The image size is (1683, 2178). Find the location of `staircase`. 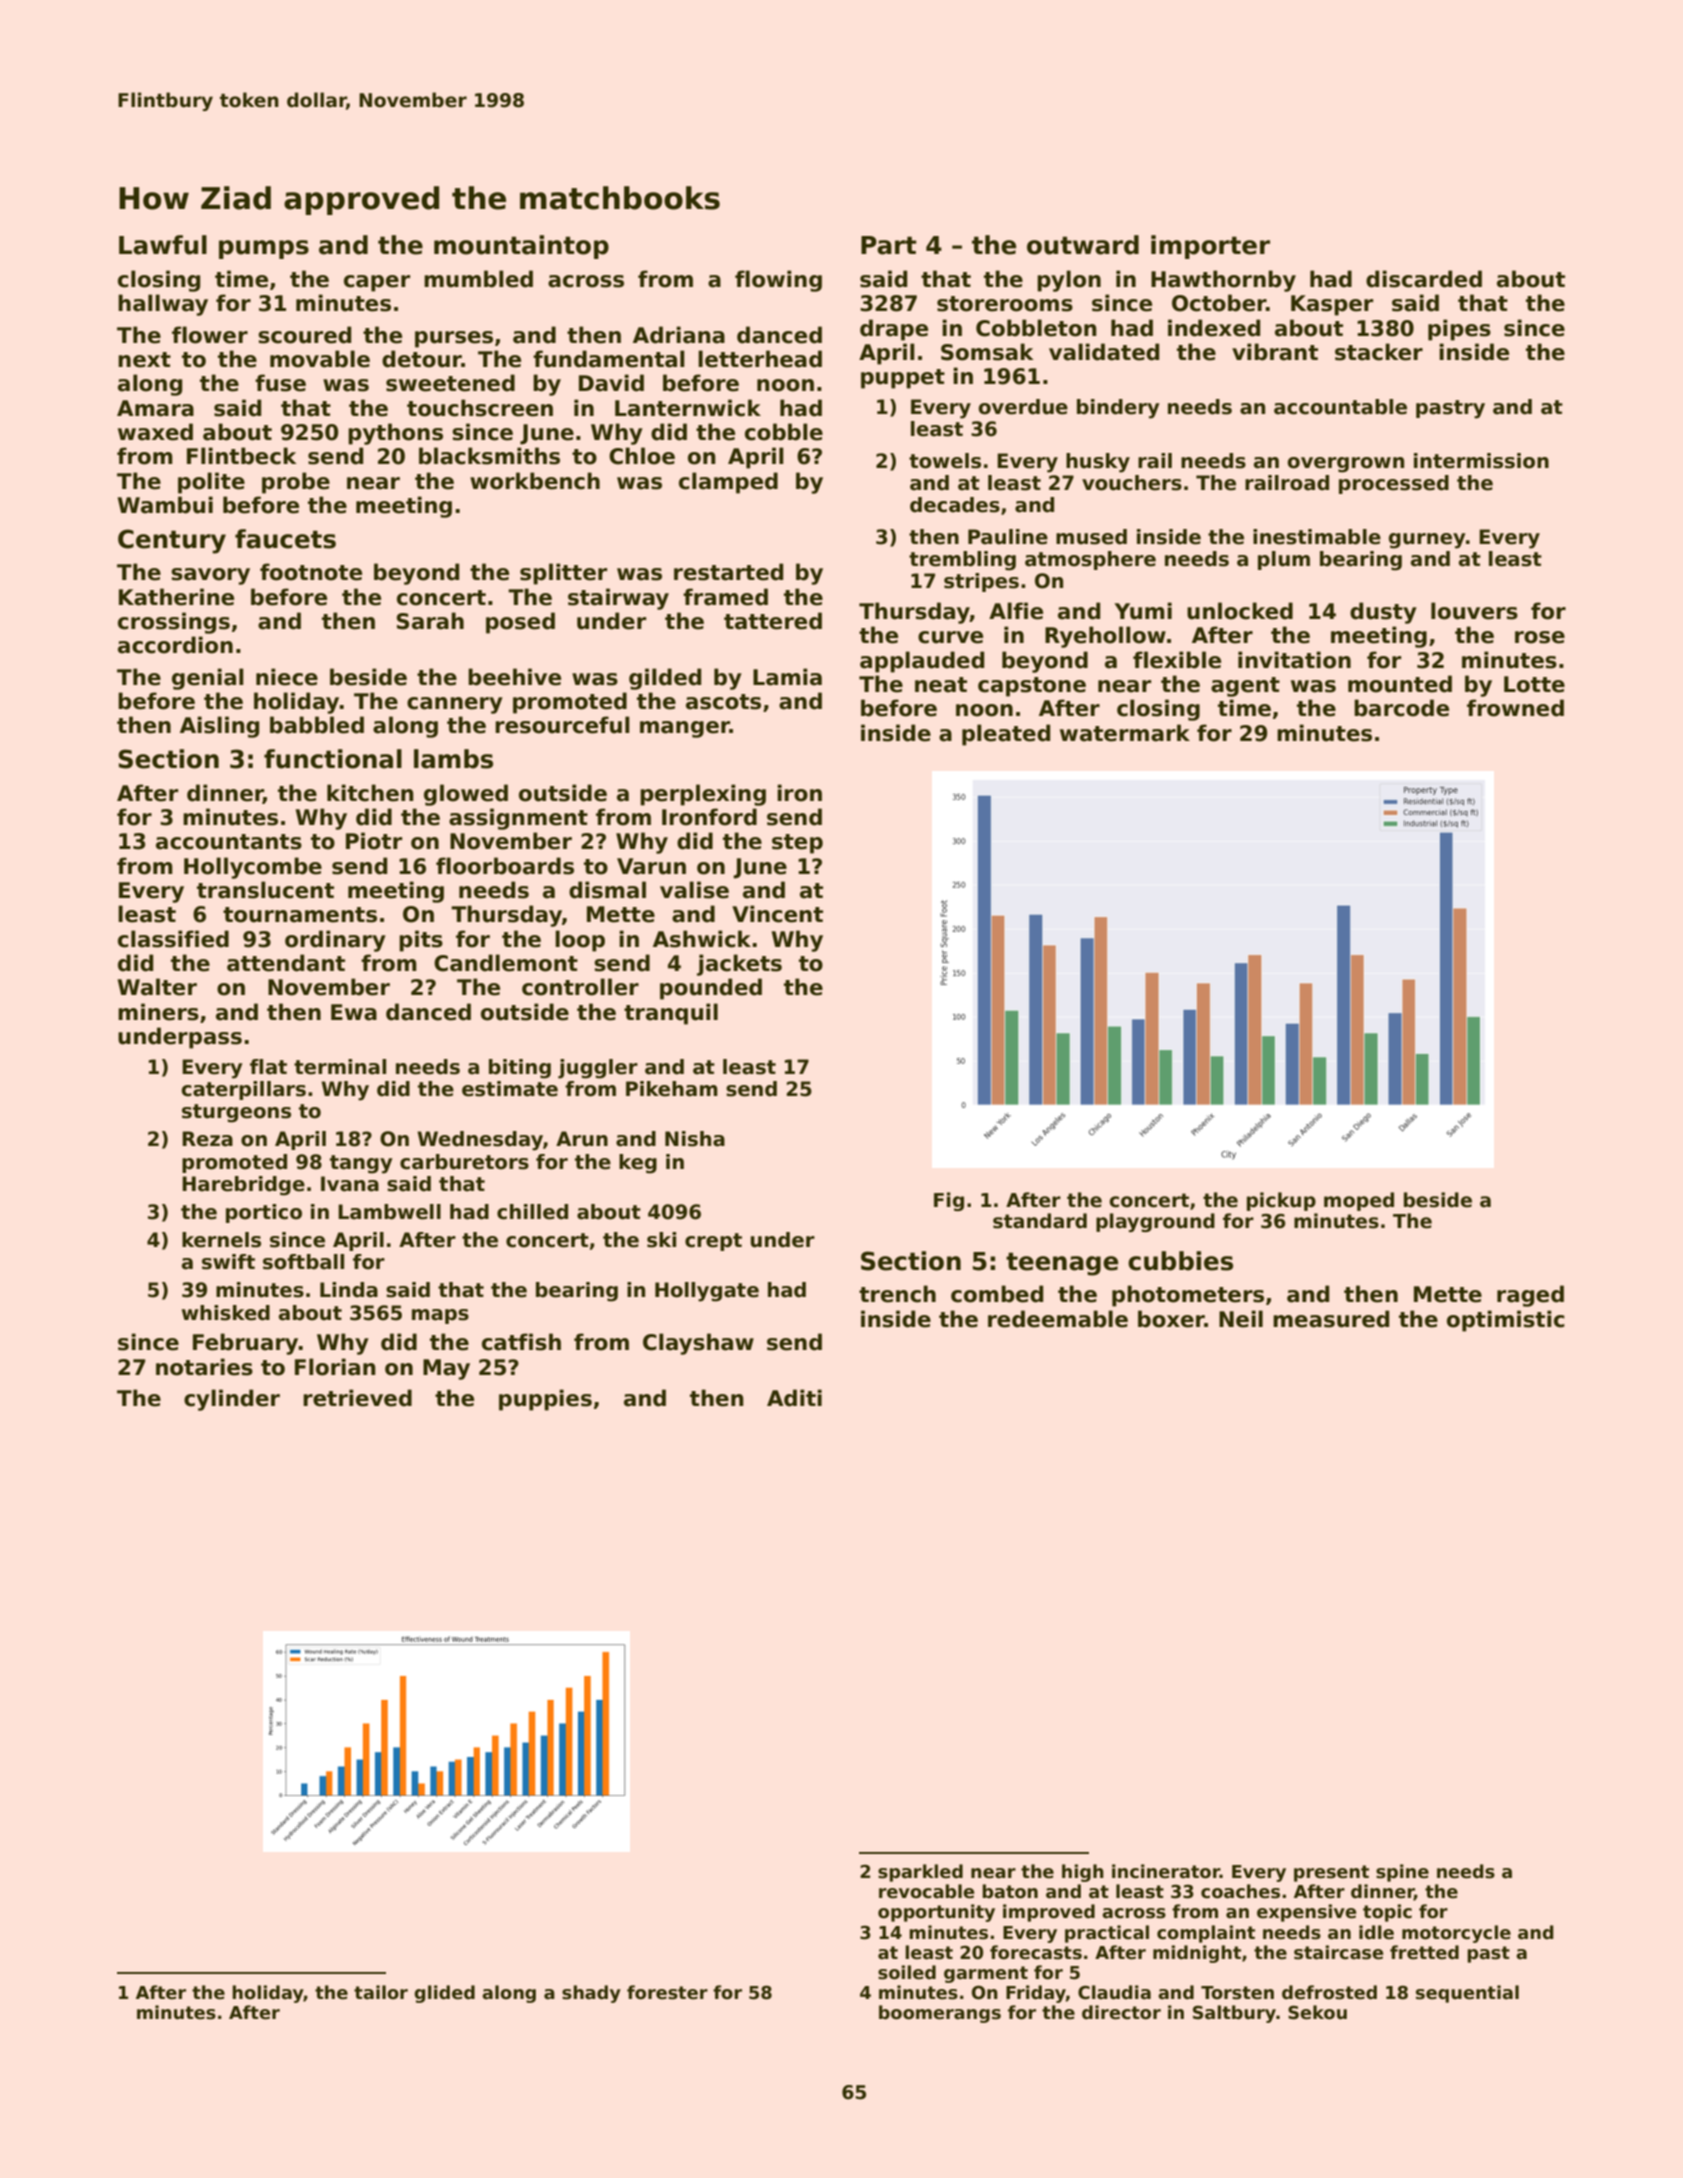

staircase is located at coordinates (1338, 1952).
